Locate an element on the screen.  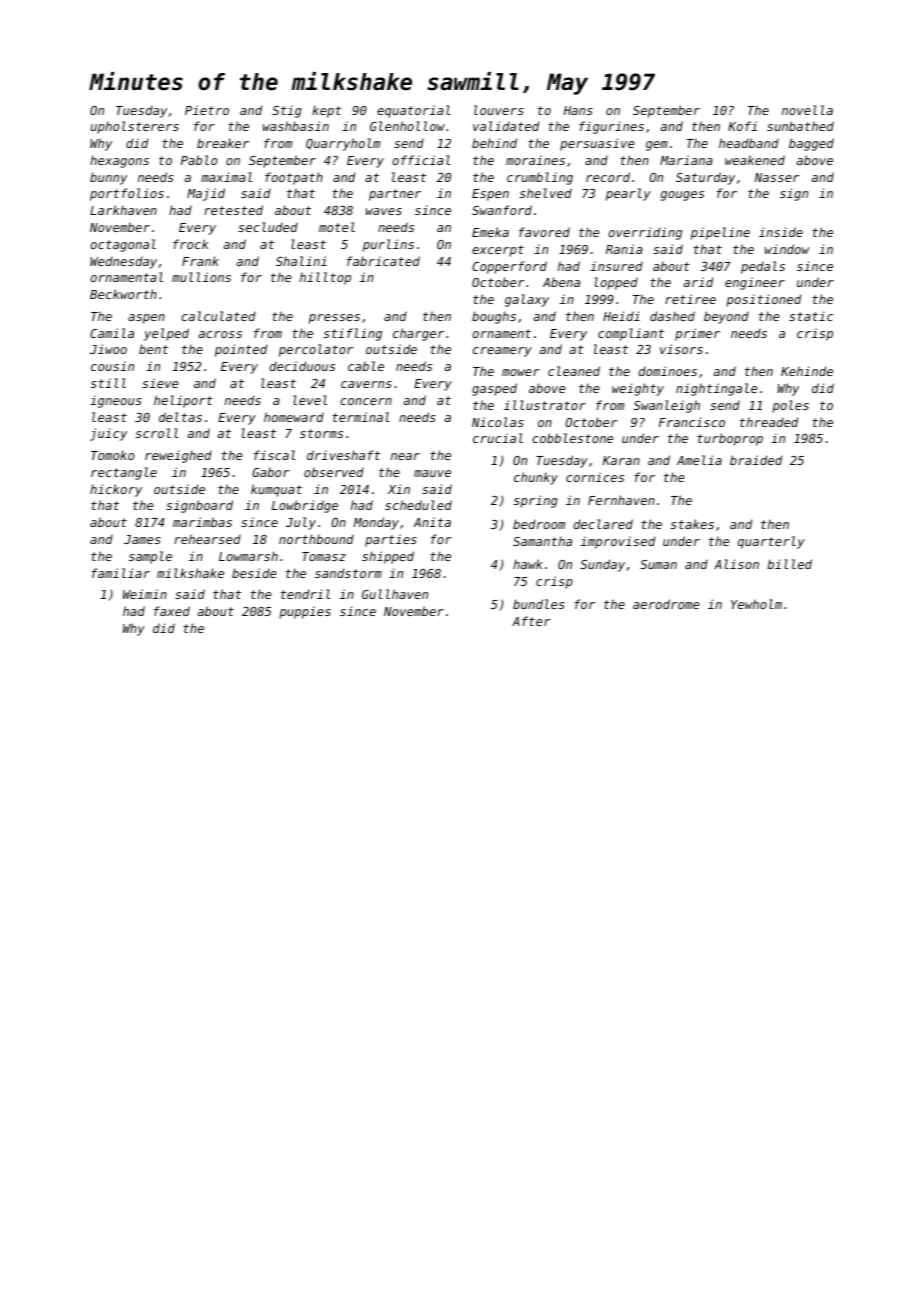
validated is located at coordinates (506, 126).
